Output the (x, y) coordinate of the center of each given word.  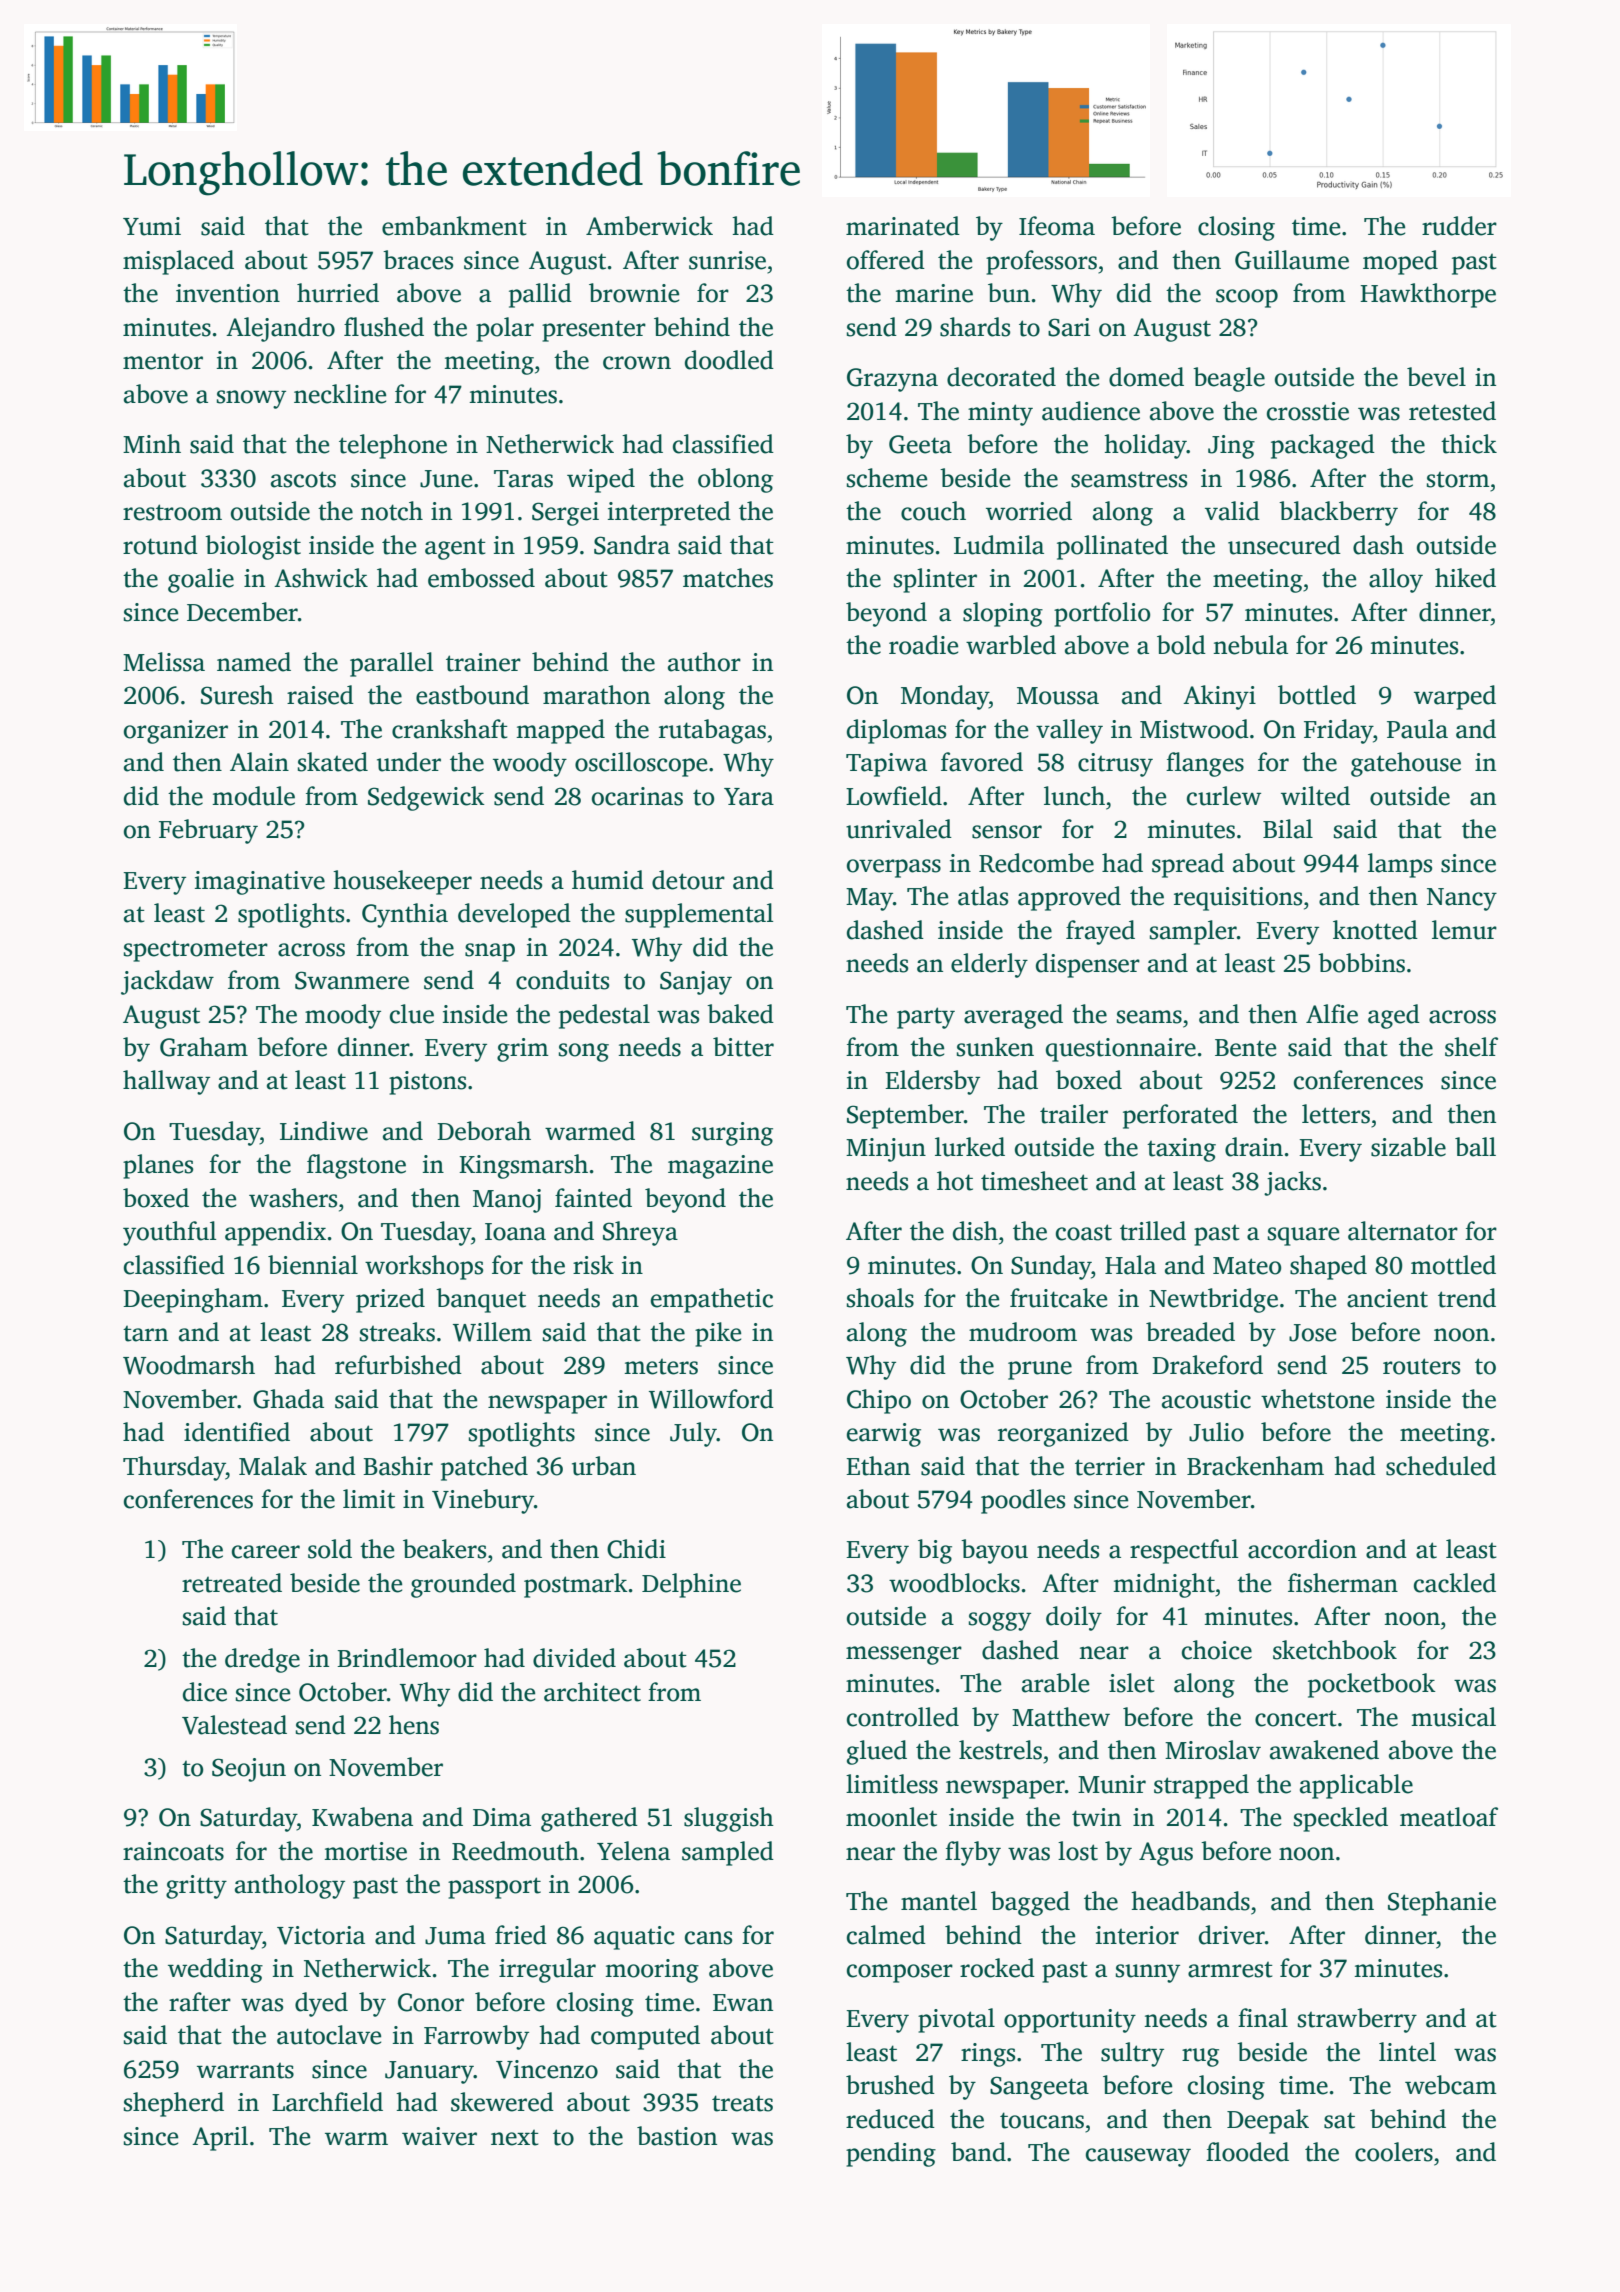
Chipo (879, 1401)
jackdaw (167, 982)
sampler (1193, 932)
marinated (903, 226)
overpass (894, 868)
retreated (232, 1583)
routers (1421, 1366)
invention (228, 293)
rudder (1459, 226)
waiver (439, 2136)
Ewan (743, 2003)
